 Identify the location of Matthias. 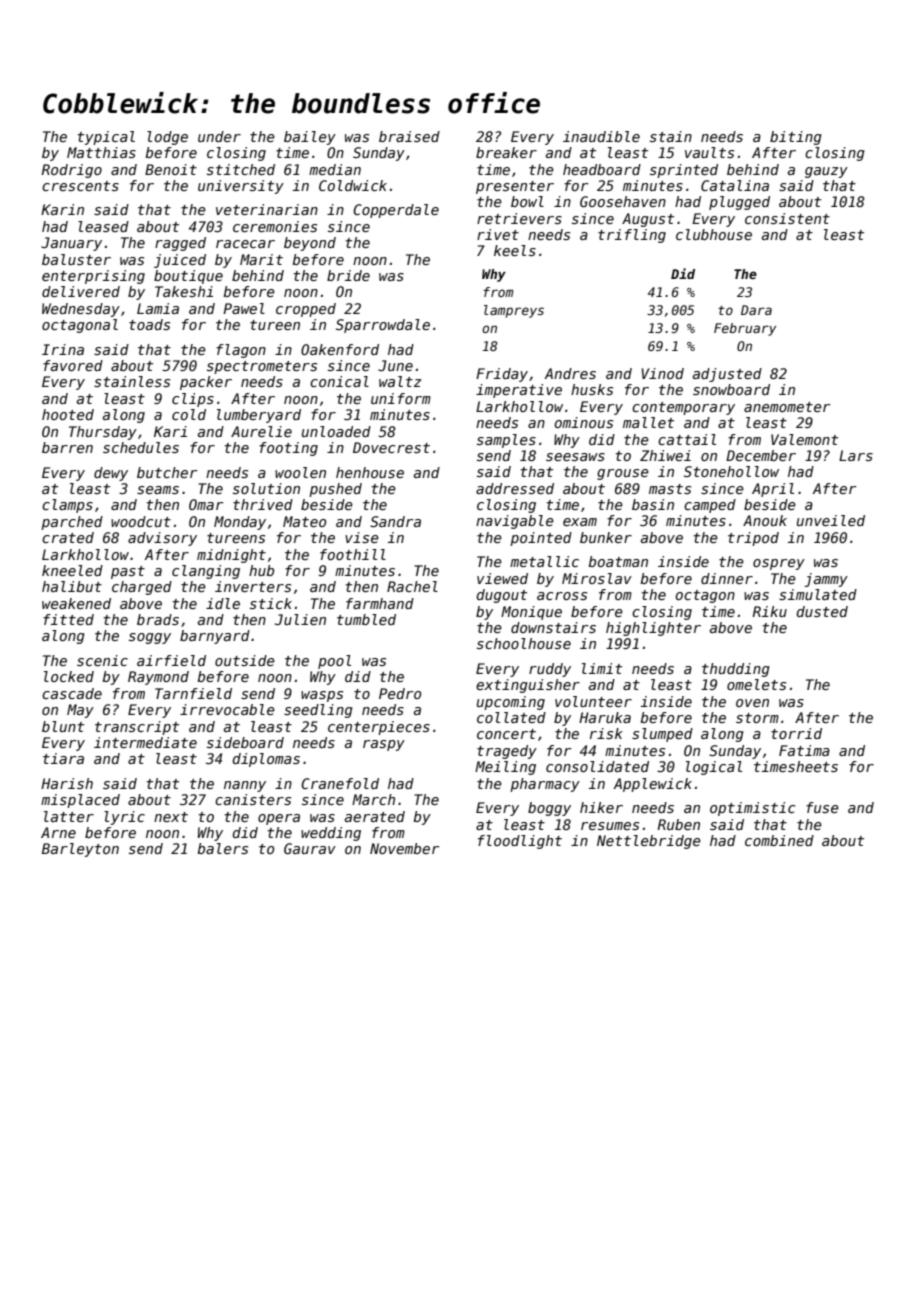
(101, 152).
